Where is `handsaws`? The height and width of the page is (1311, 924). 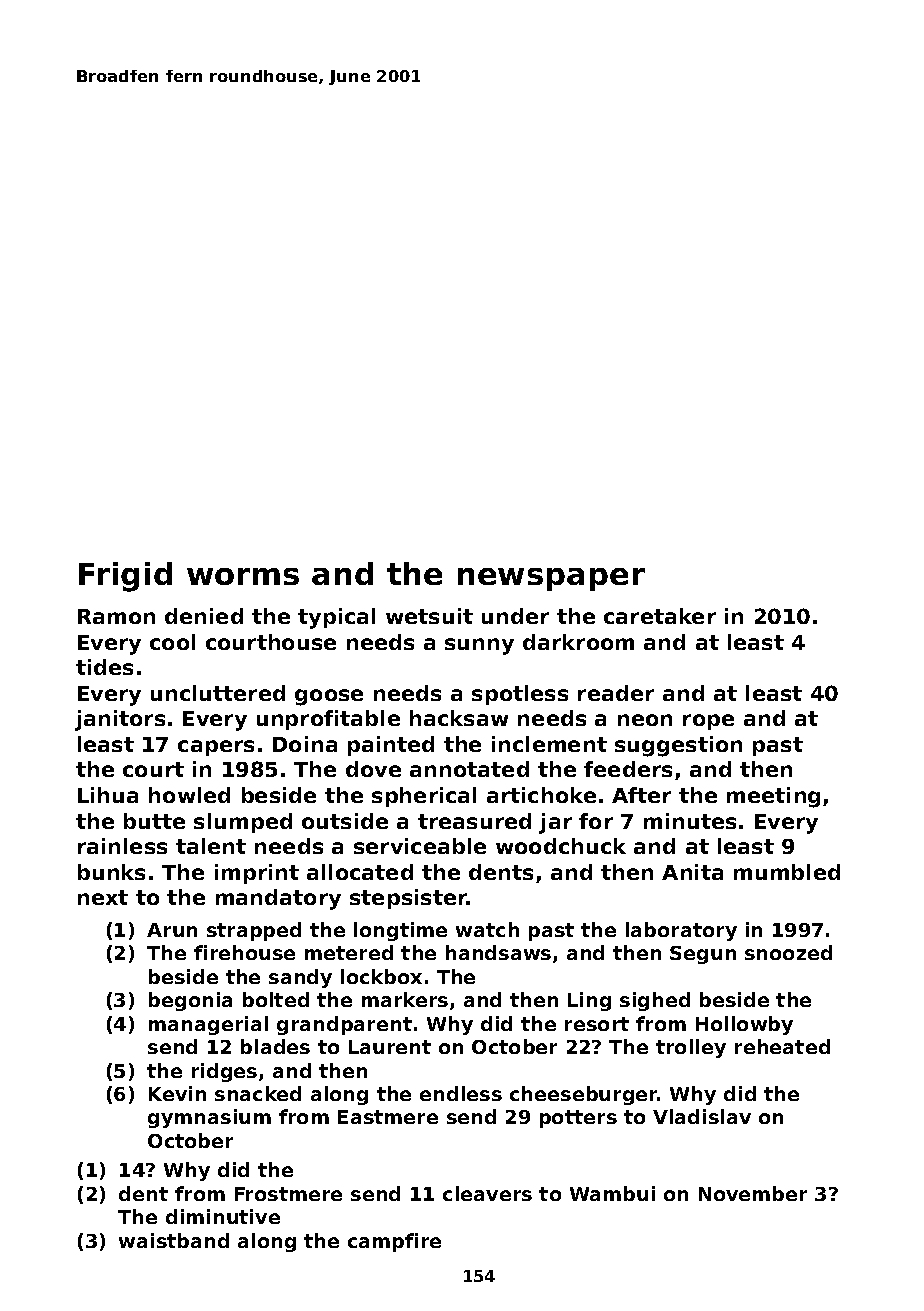
handsaws is located at coordinates (498, 952).
